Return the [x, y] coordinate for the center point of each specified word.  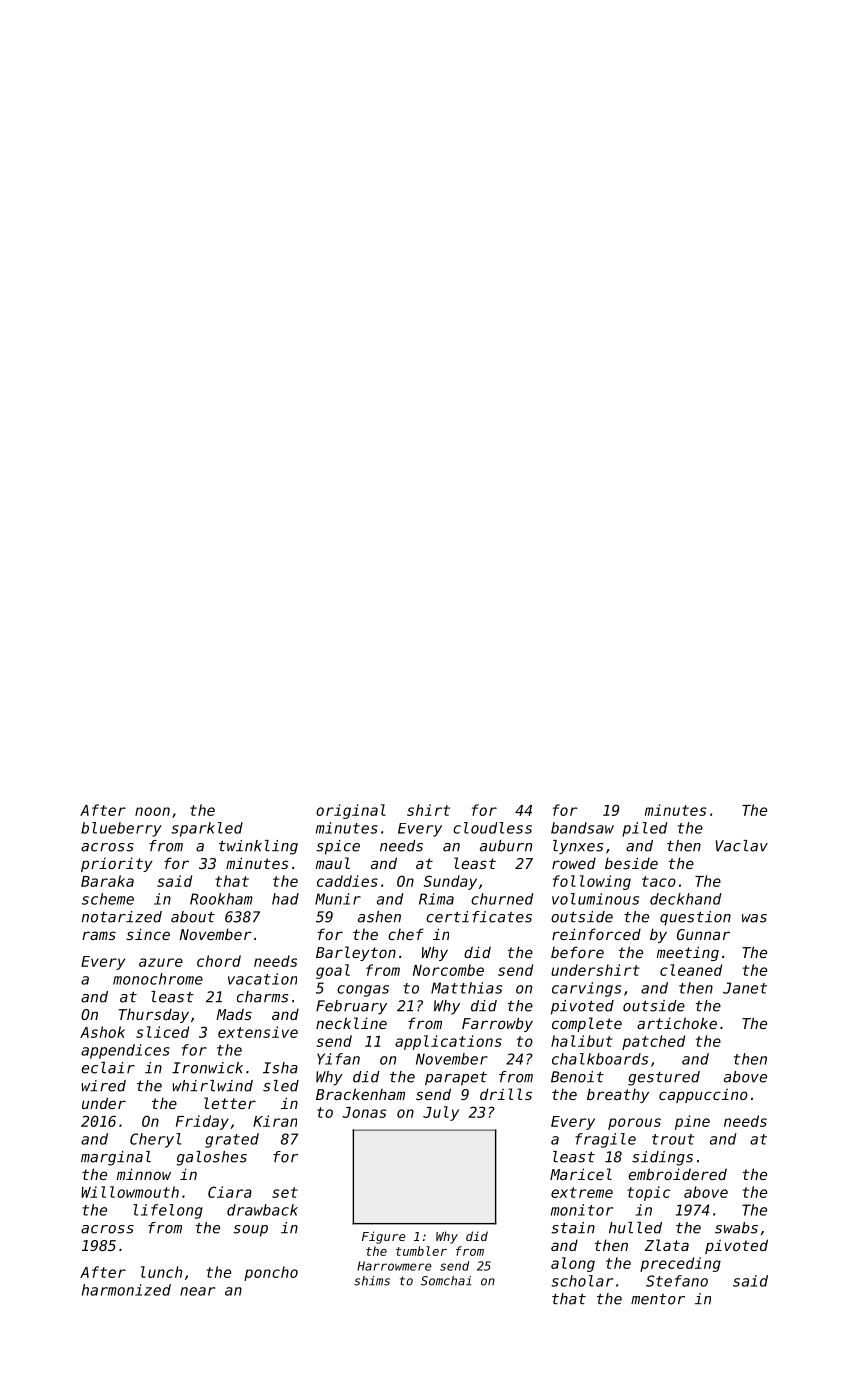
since [148, 934]
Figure [384, 1237]
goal [333, 971]
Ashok [102, 1032]
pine [692, 1122]
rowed [574, 863]
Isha [280, 1068]
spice [338, 847]
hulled [635, 1228]
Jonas [364, 1112]
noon [152, 811]
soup [250, 1231]
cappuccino [703, 1095]
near [197, 1291]
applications [448, 1042]
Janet [745, 988]
